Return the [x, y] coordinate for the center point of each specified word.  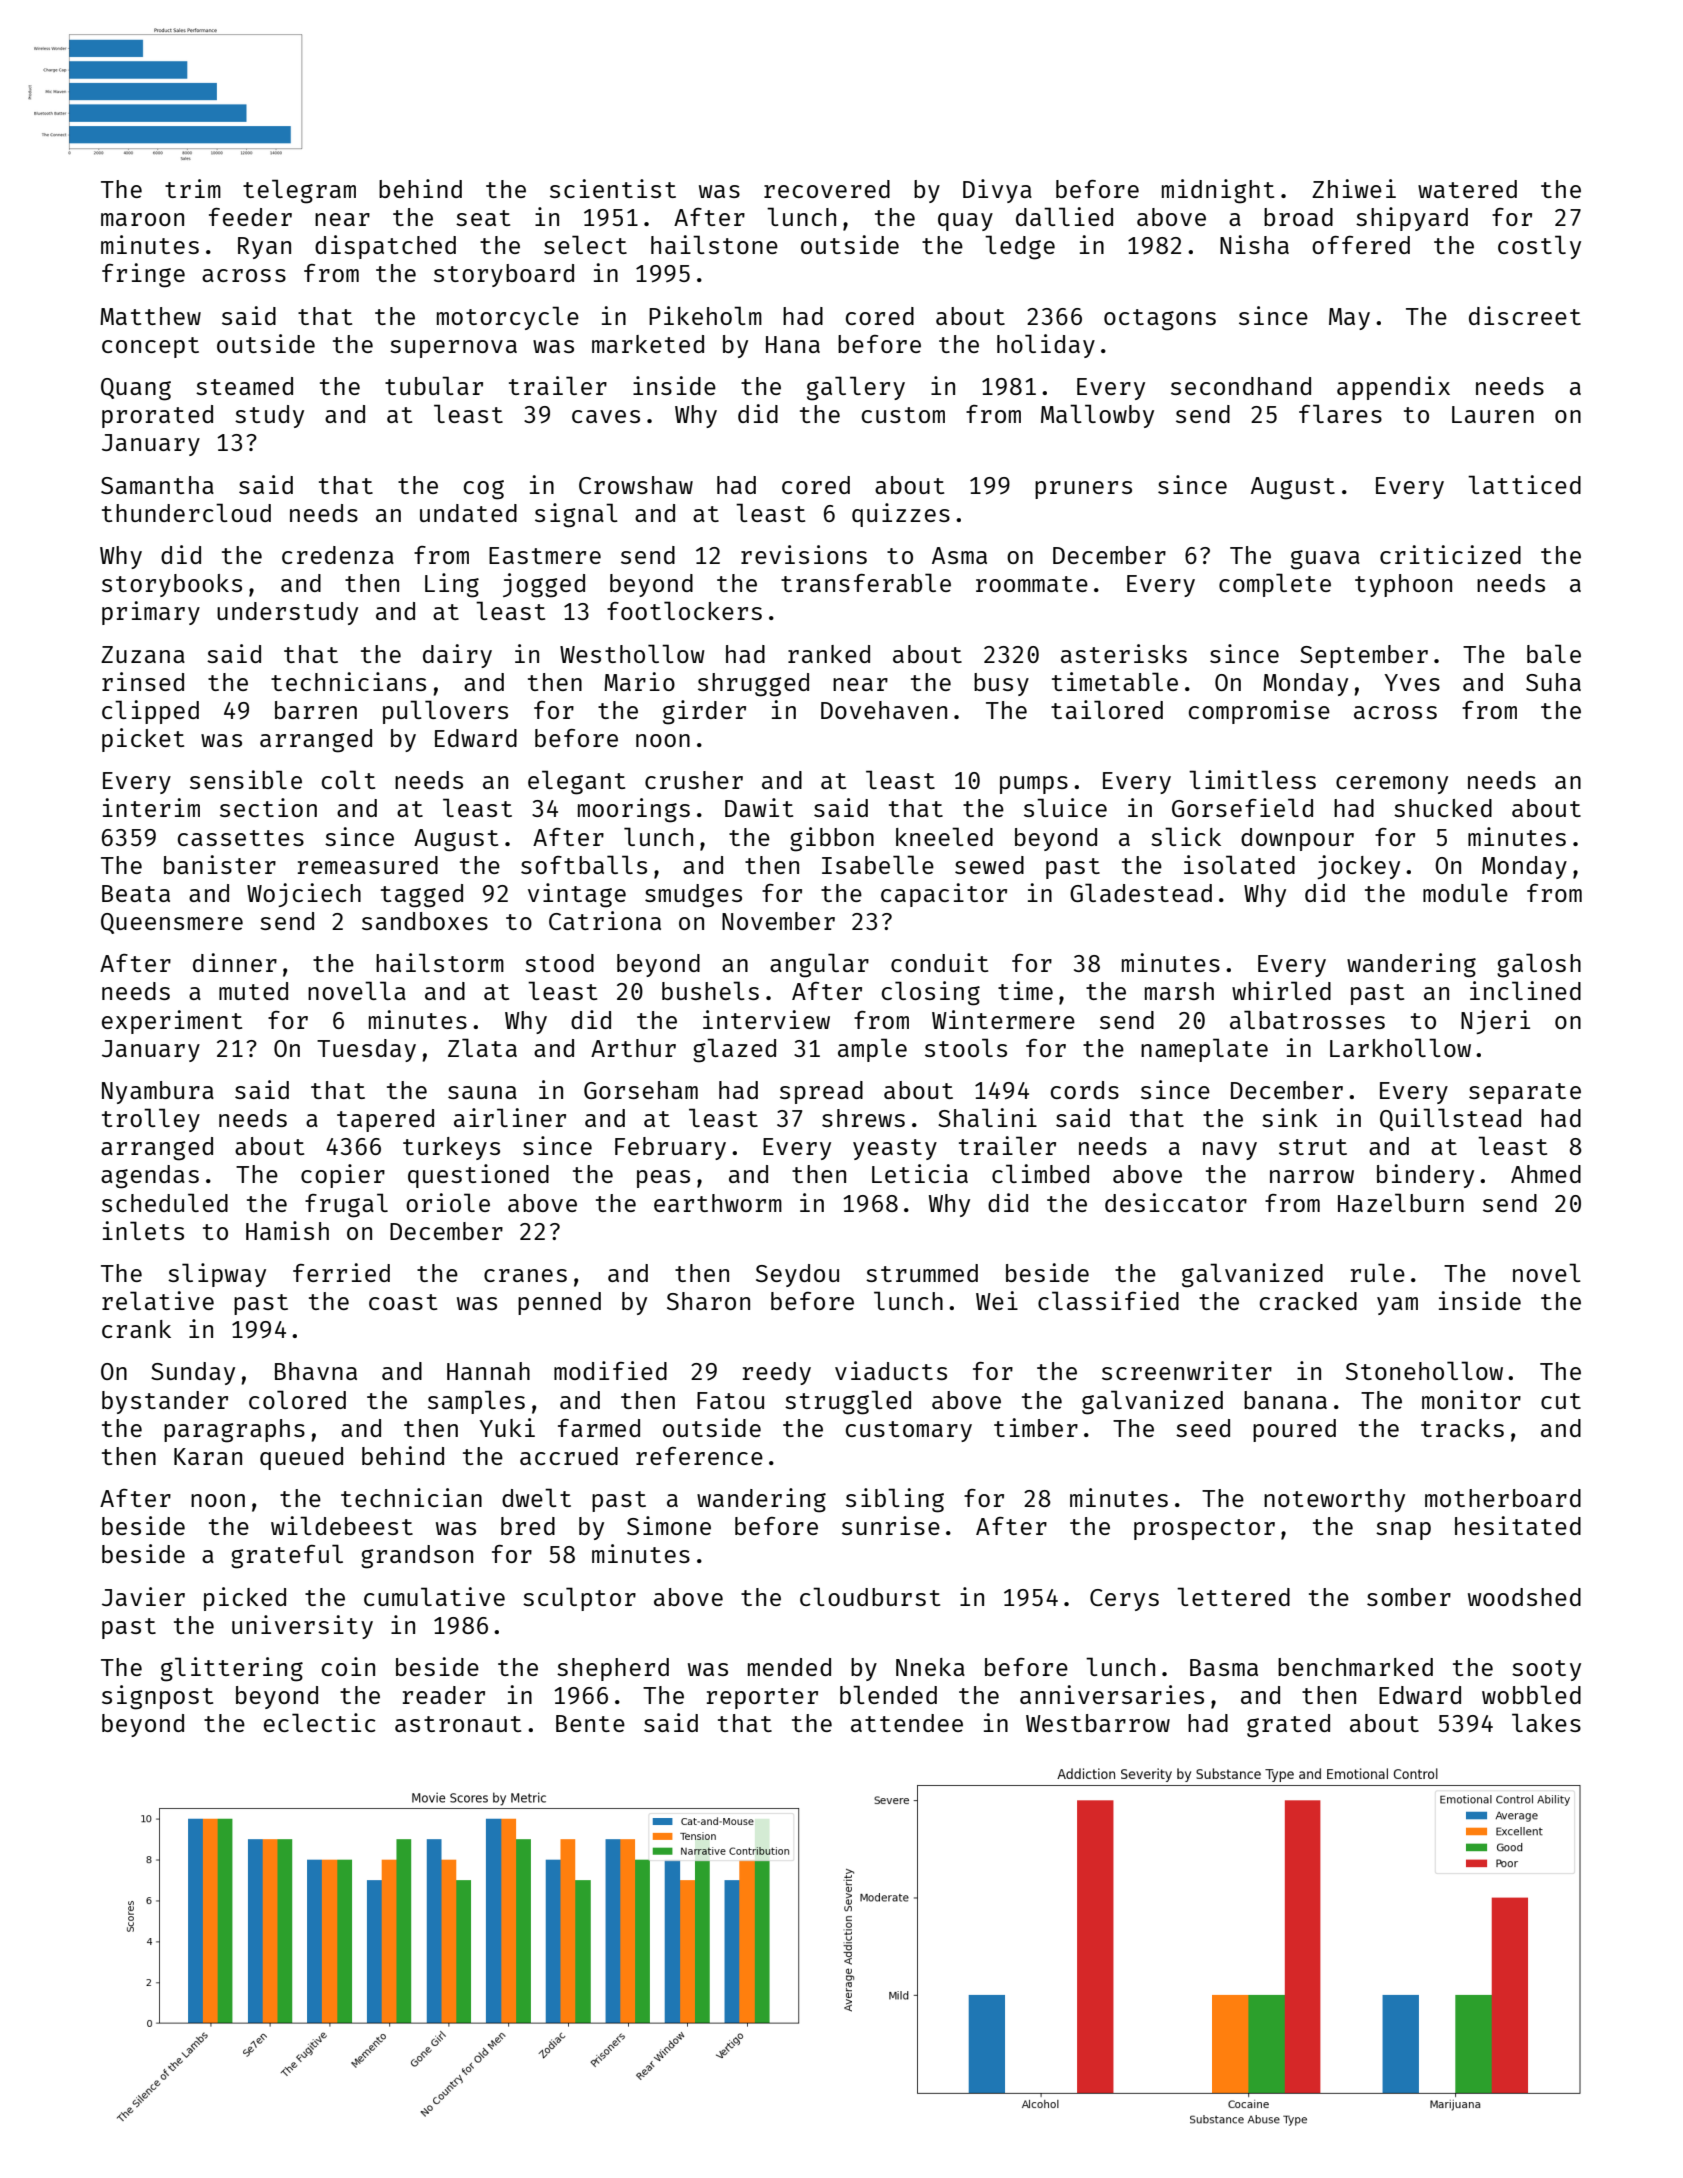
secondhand [1241, 386]
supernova [453, 349]
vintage [577, 895]
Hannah [488, 1371]
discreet [1525, 315]
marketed [648, 344]
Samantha [157, 485]
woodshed [1524, 1597]
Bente [590, 1723]
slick [1186, 836]
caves [606, 416]
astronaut [458, 1724]
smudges [693, 896]
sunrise [891, 1525]
